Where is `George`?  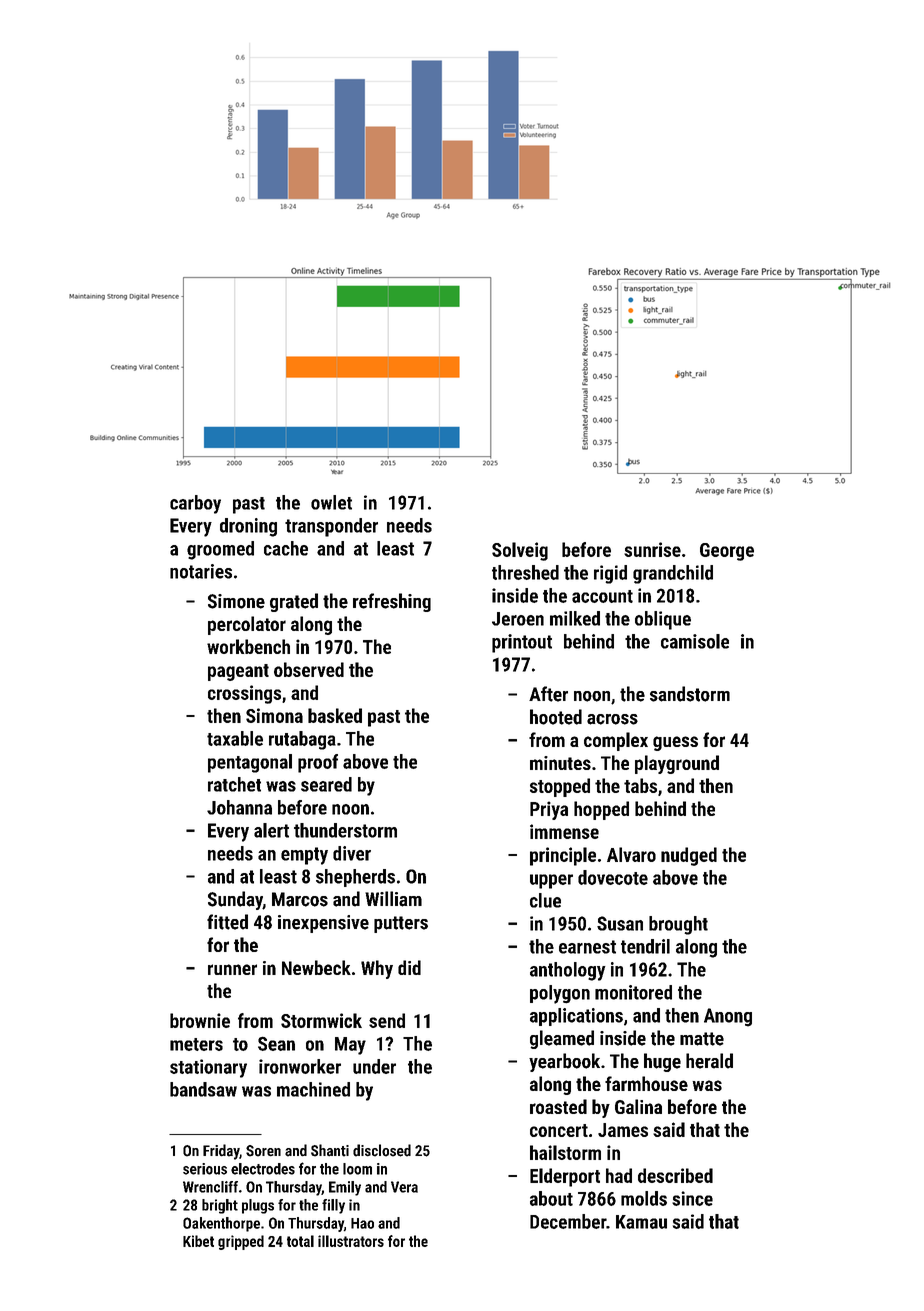 George is located at coordinates (727, 552).
